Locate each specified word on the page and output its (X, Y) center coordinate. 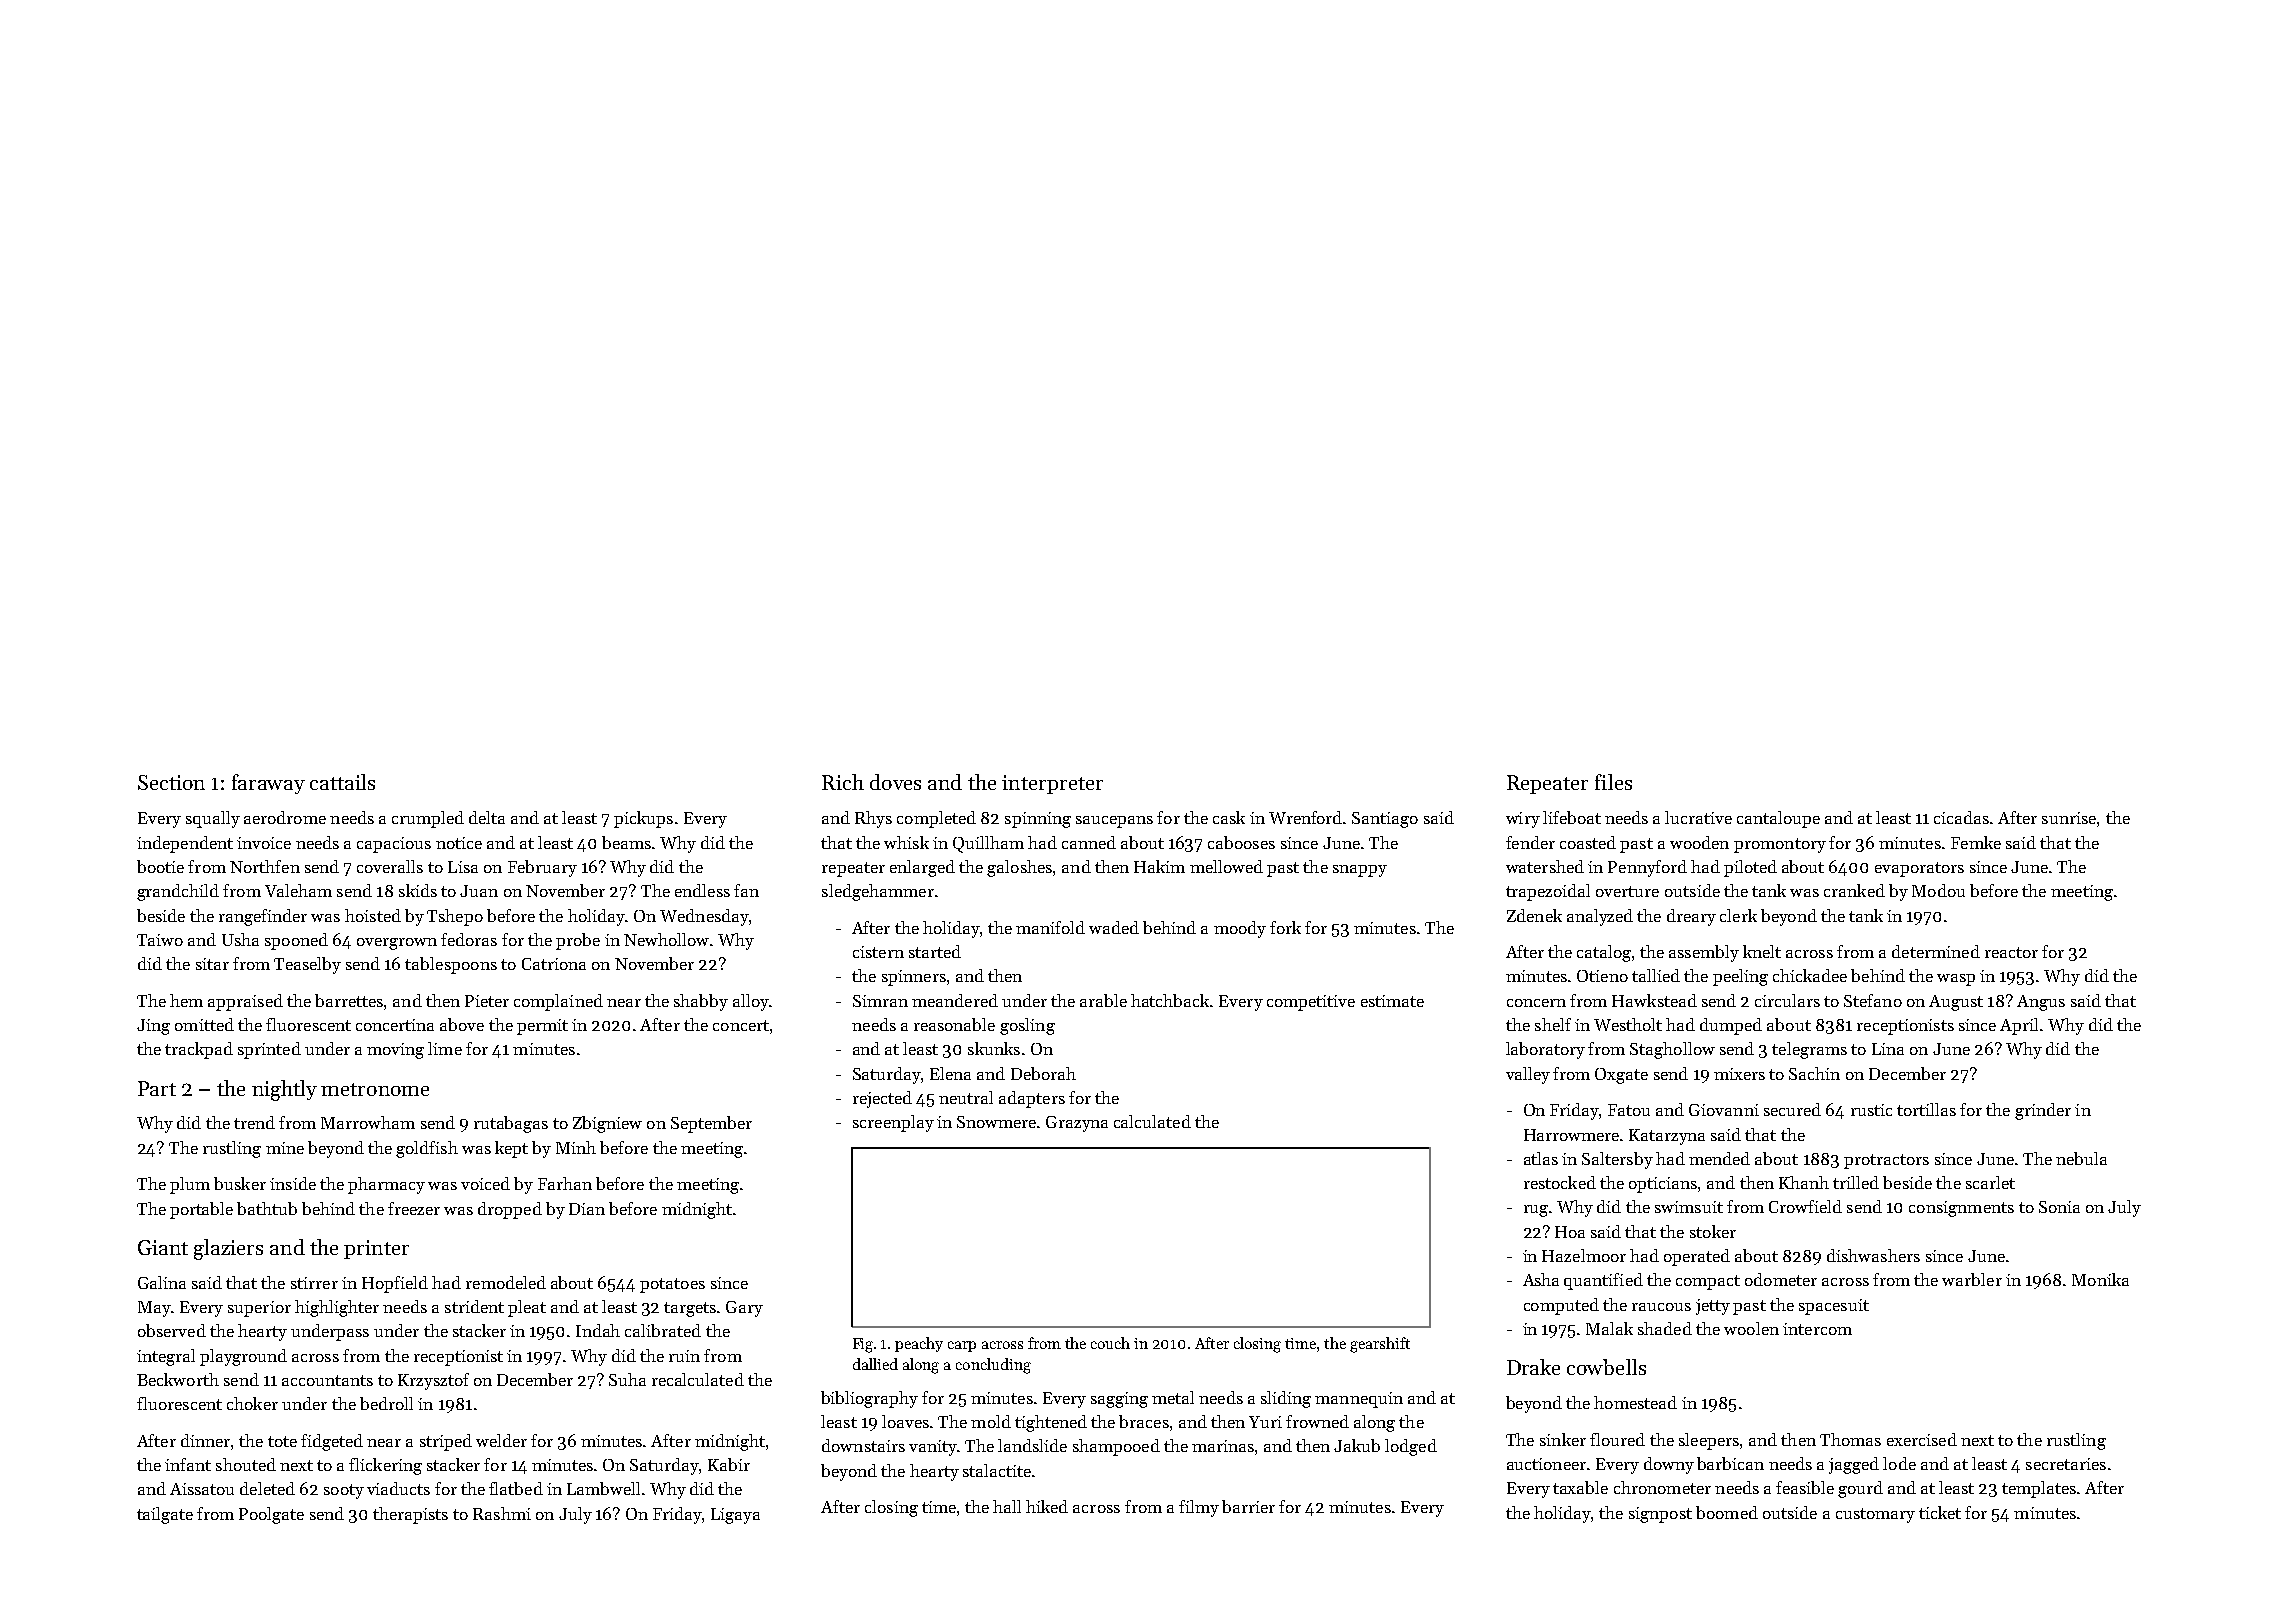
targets (690, 1309)
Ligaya (735, 1516)
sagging (1119, 1400)
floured (1617, 1439)
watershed (1545, 866)
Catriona (554, 964)
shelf (1553, 1024)
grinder (2043, 1111)
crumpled (428, 819)
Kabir (729, 1464)
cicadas (1961, 817)
